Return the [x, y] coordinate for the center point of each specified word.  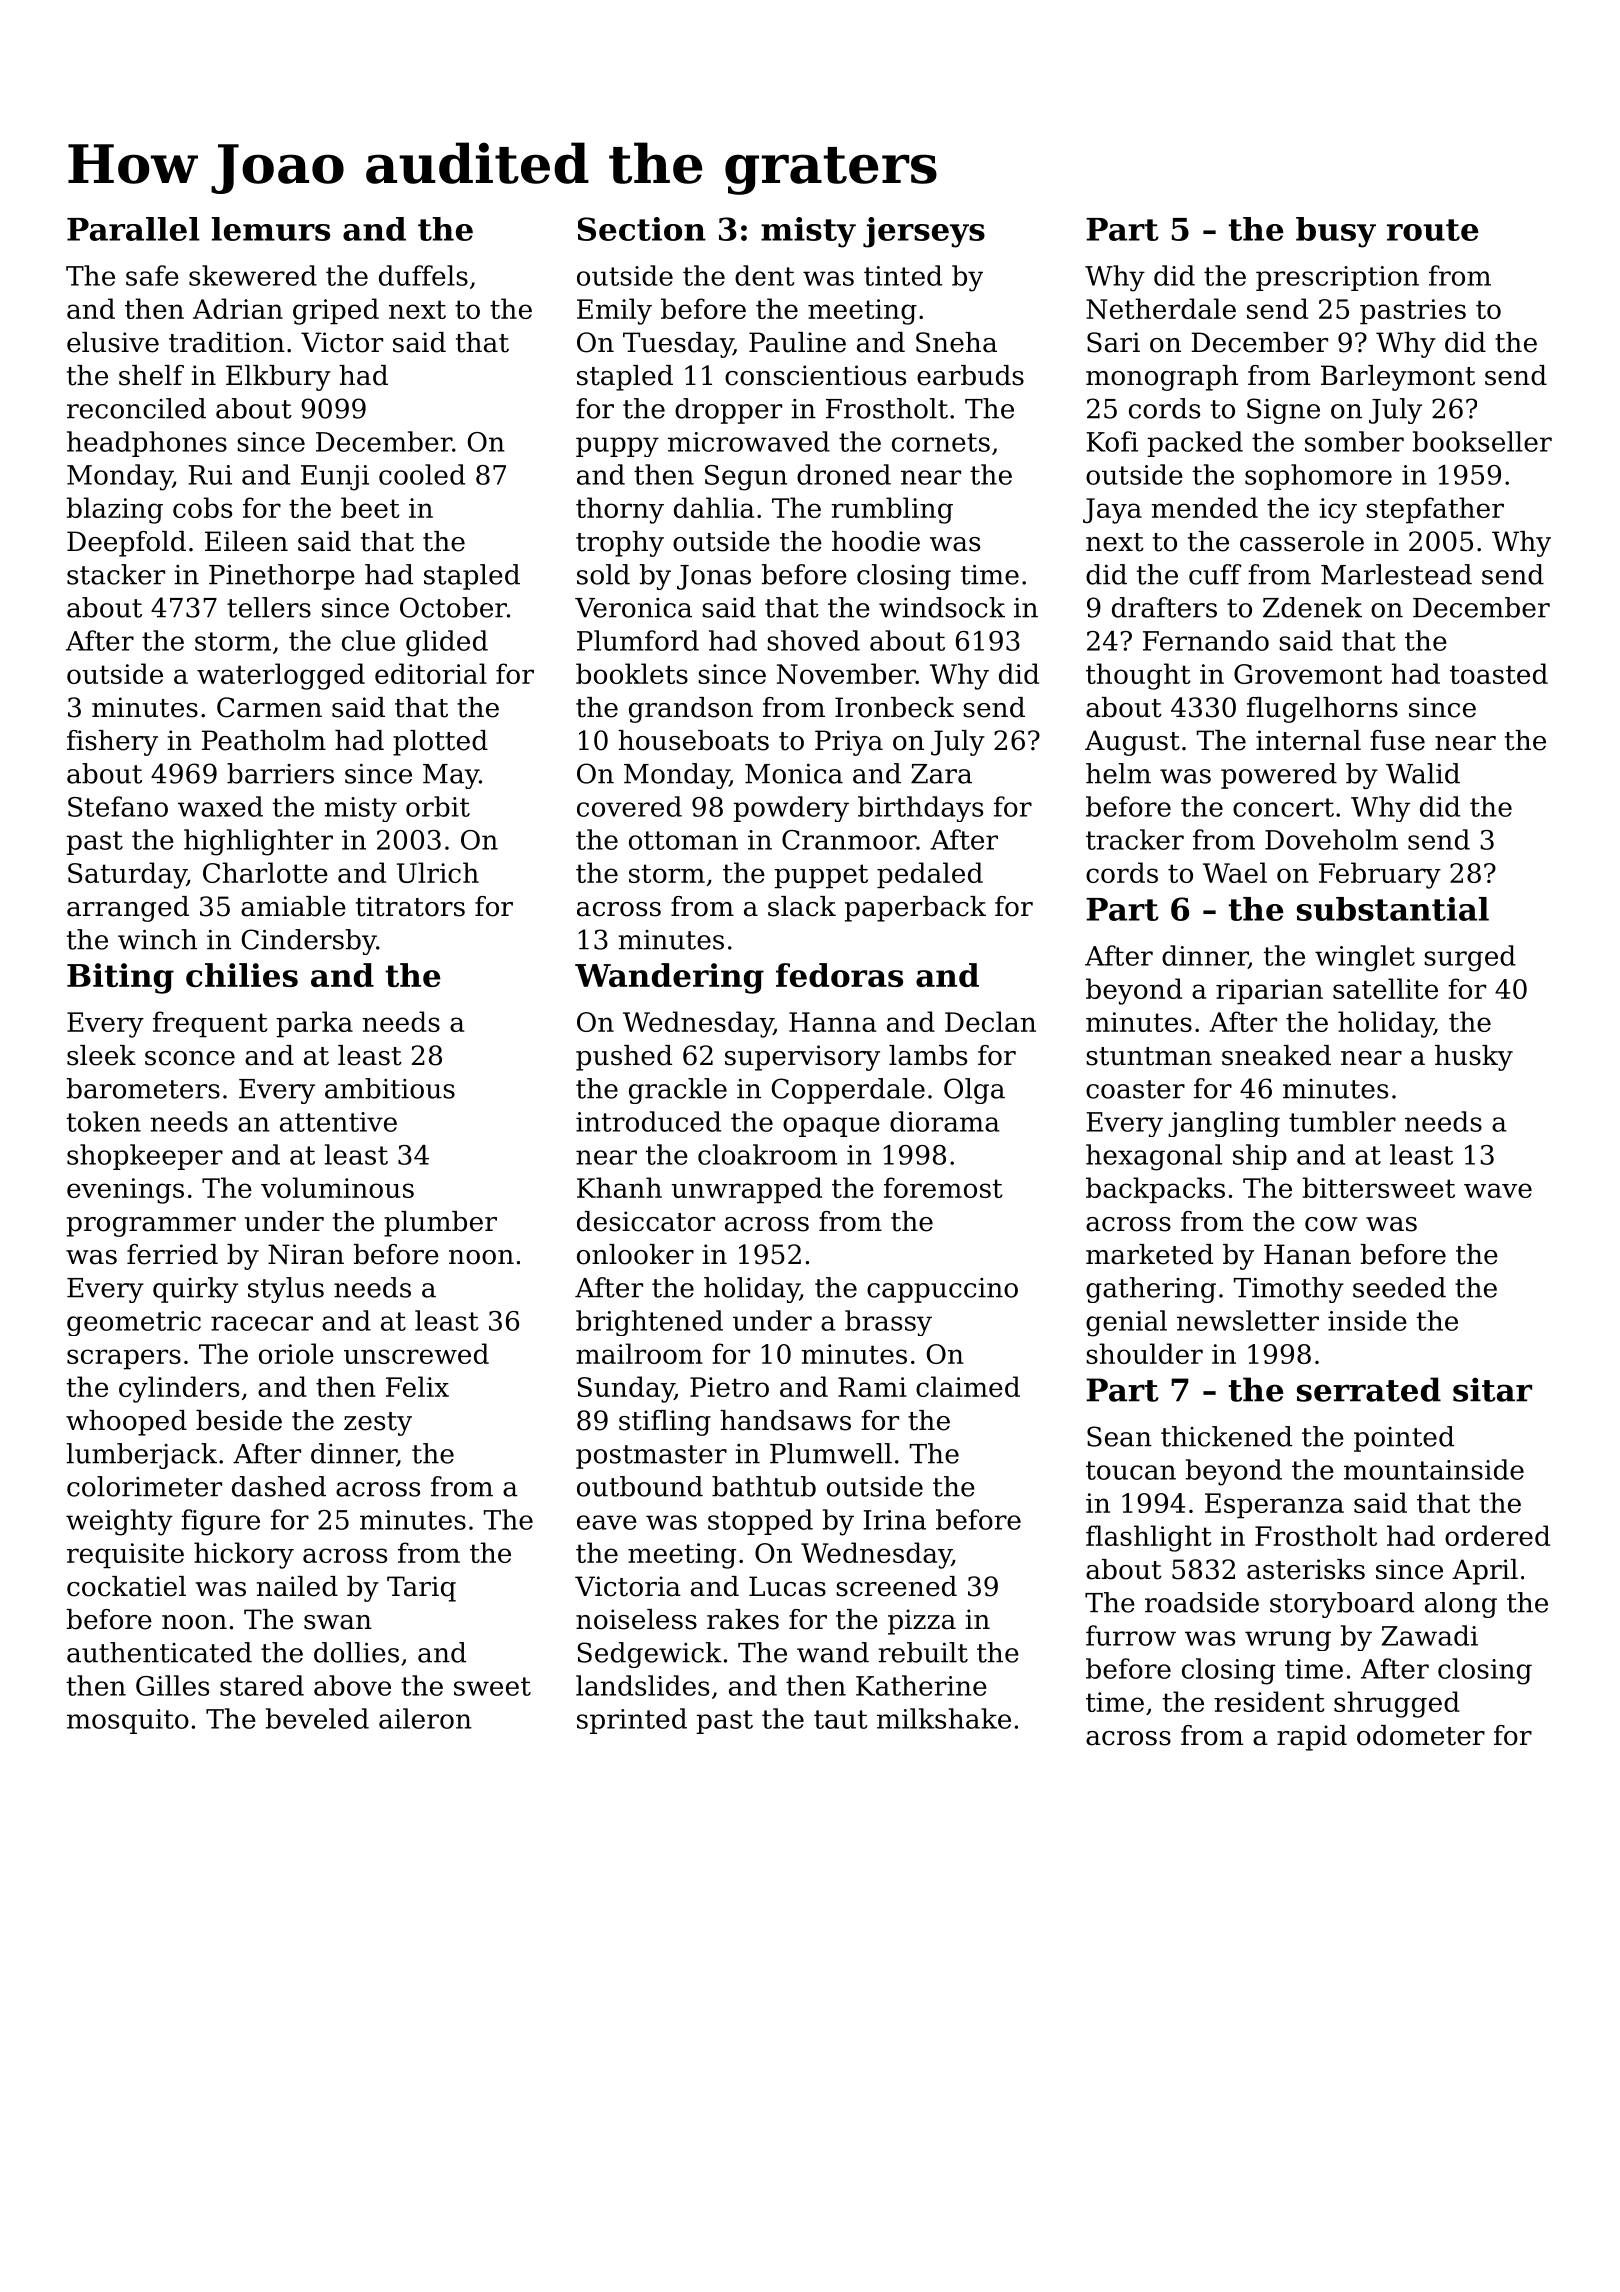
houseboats [693, 740]
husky [1474, 1058]
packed [1195, 444]
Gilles [172, 1685]
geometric [134, 1323]
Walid [1423, 773]
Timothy [1289, 1290]
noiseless [636, 1619]
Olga [974, 1091]
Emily [614, 311]
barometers [143, 1088]
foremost [943, 1187]
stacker [116, 574]
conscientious [815, 375]
